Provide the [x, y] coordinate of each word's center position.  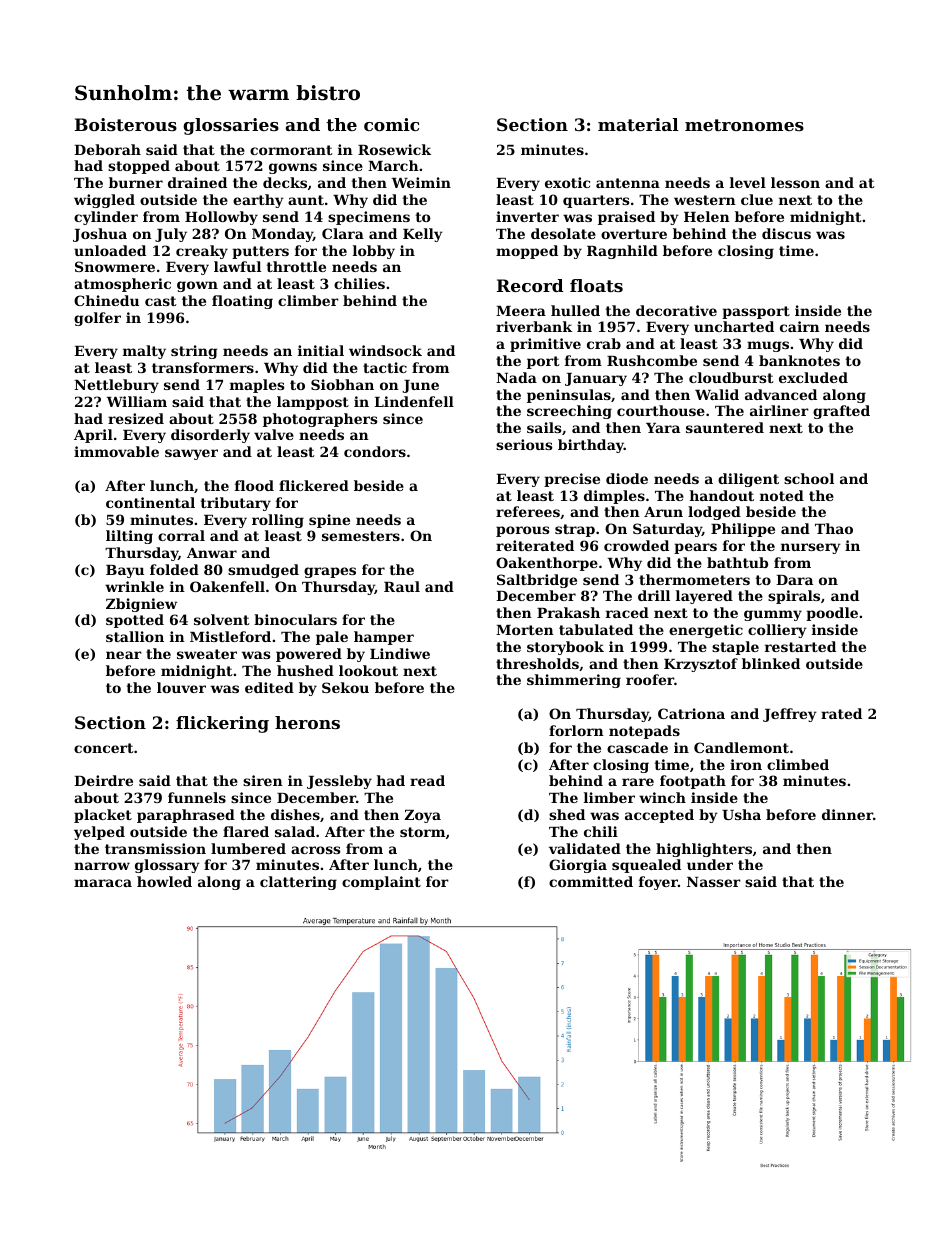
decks [285, 182]
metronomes [744, 125]
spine [329, 521]
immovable [116, 451]
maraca [103, 883]
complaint [381, 883]
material [638, 124]
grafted [841, 412]
